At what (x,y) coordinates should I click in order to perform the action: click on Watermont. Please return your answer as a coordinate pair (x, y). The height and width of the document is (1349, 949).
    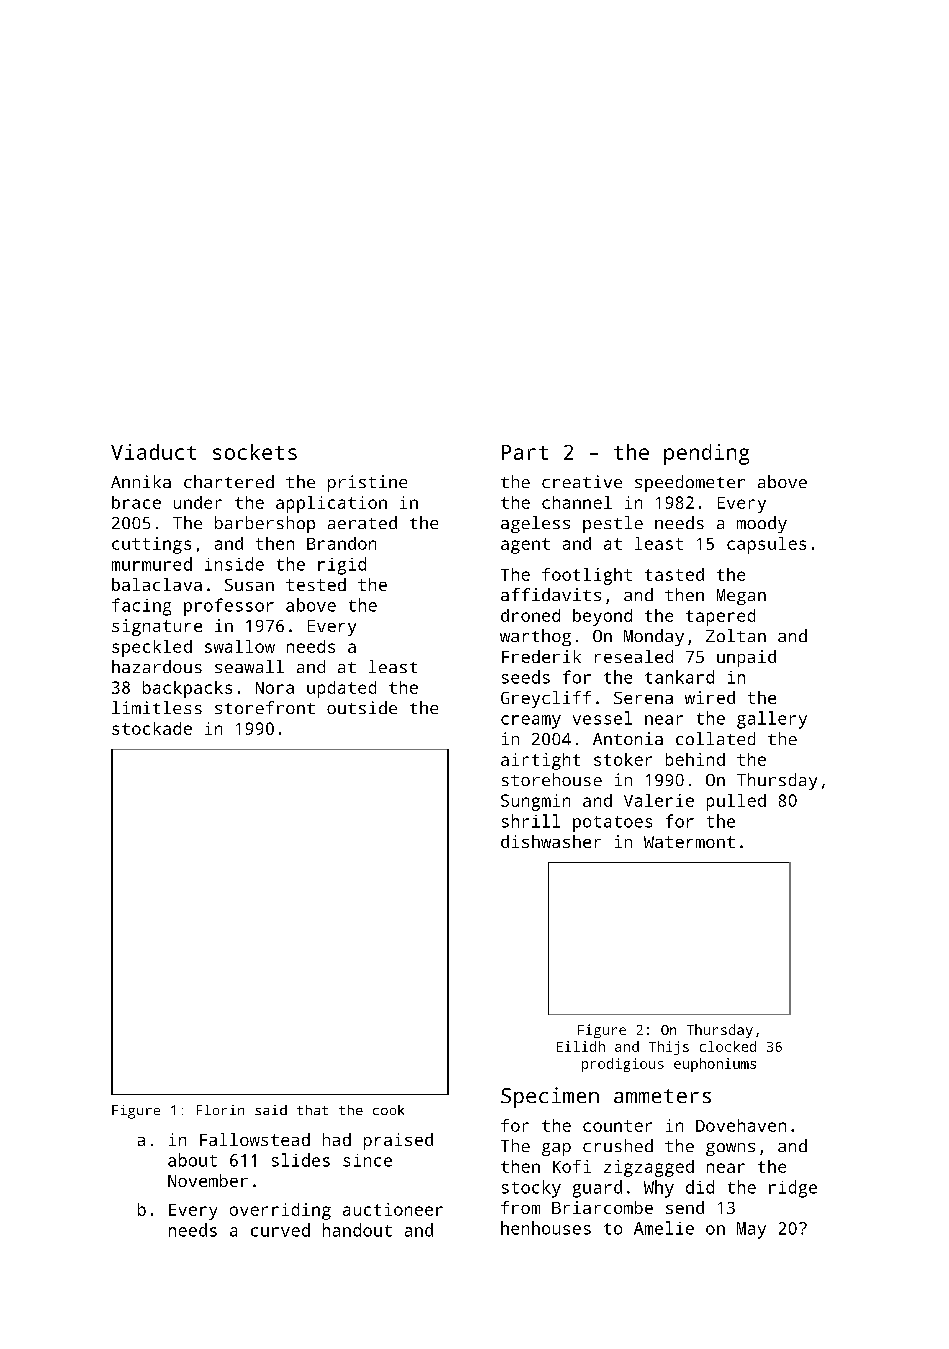
    Looking at the image, I should click on (689, 842).
